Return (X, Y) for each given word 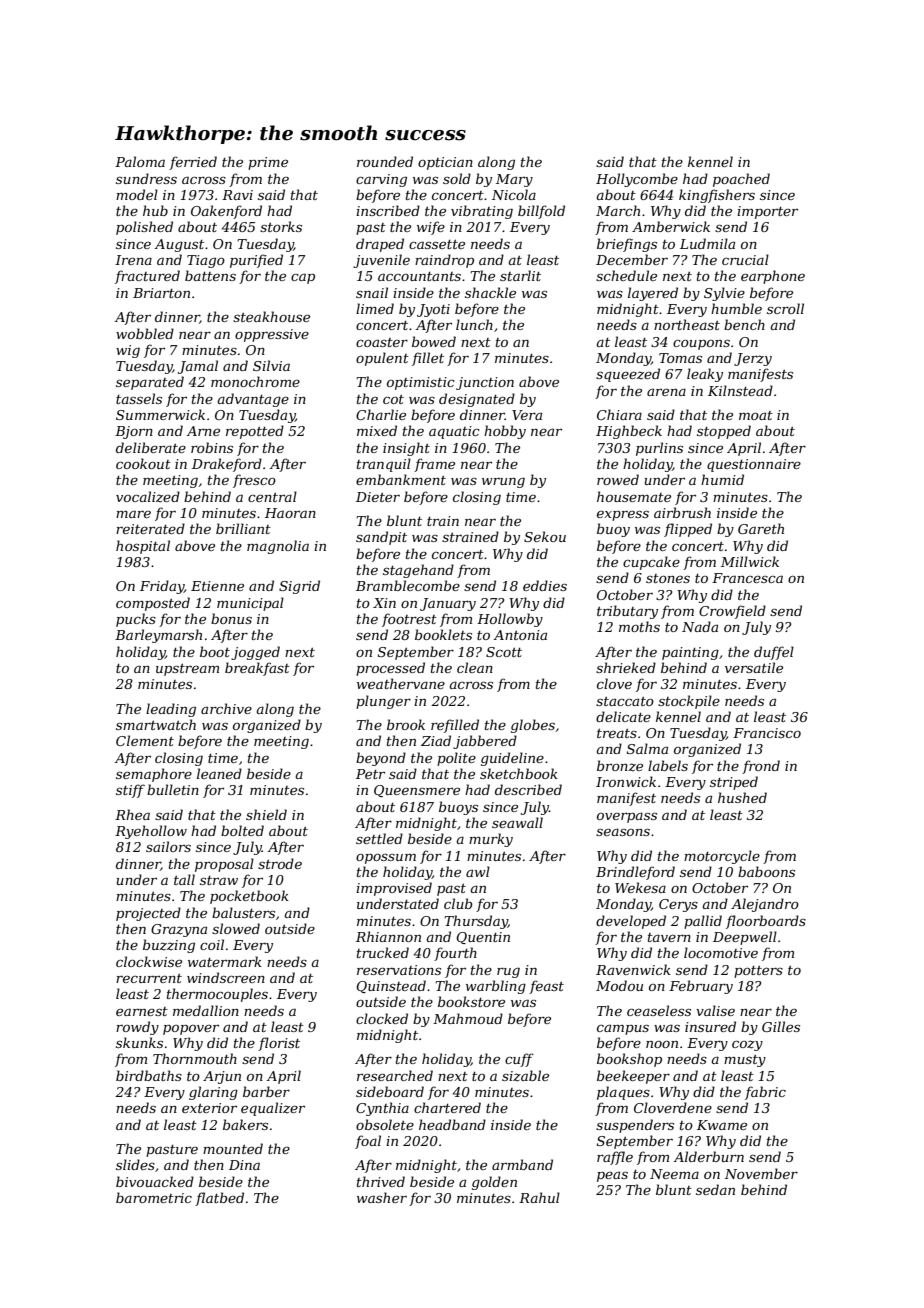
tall (184, 879)
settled (379, 838)
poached (741, 180)
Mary (514, 180)
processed (390, 669)
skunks (139, 1042)
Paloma (140, 161)
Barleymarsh (158, 636)
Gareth (761, 528)
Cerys (678, 905)
